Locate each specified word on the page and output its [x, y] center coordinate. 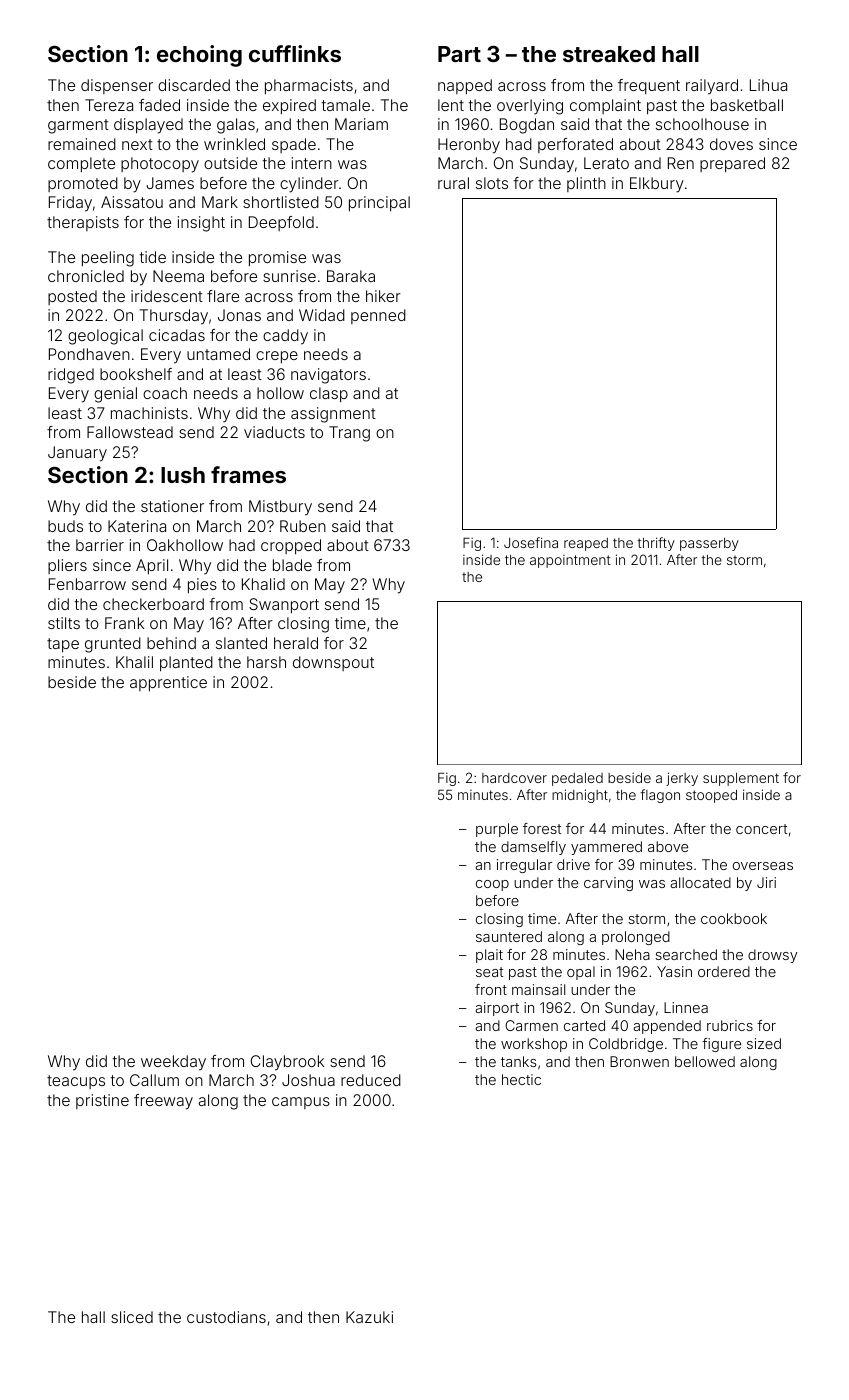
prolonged [636, 938]
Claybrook [287, 1063]
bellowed [705, 1061]
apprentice [168, 683]
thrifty [656, 544]
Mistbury [280, 508]
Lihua [768, 85]
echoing [199, 56]
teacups [76, 1082]
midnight [580, 796]
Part [459, 54]
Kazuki [369, 1317]
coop [492, 885]
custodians [226, 1317]
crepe [277, 357]
